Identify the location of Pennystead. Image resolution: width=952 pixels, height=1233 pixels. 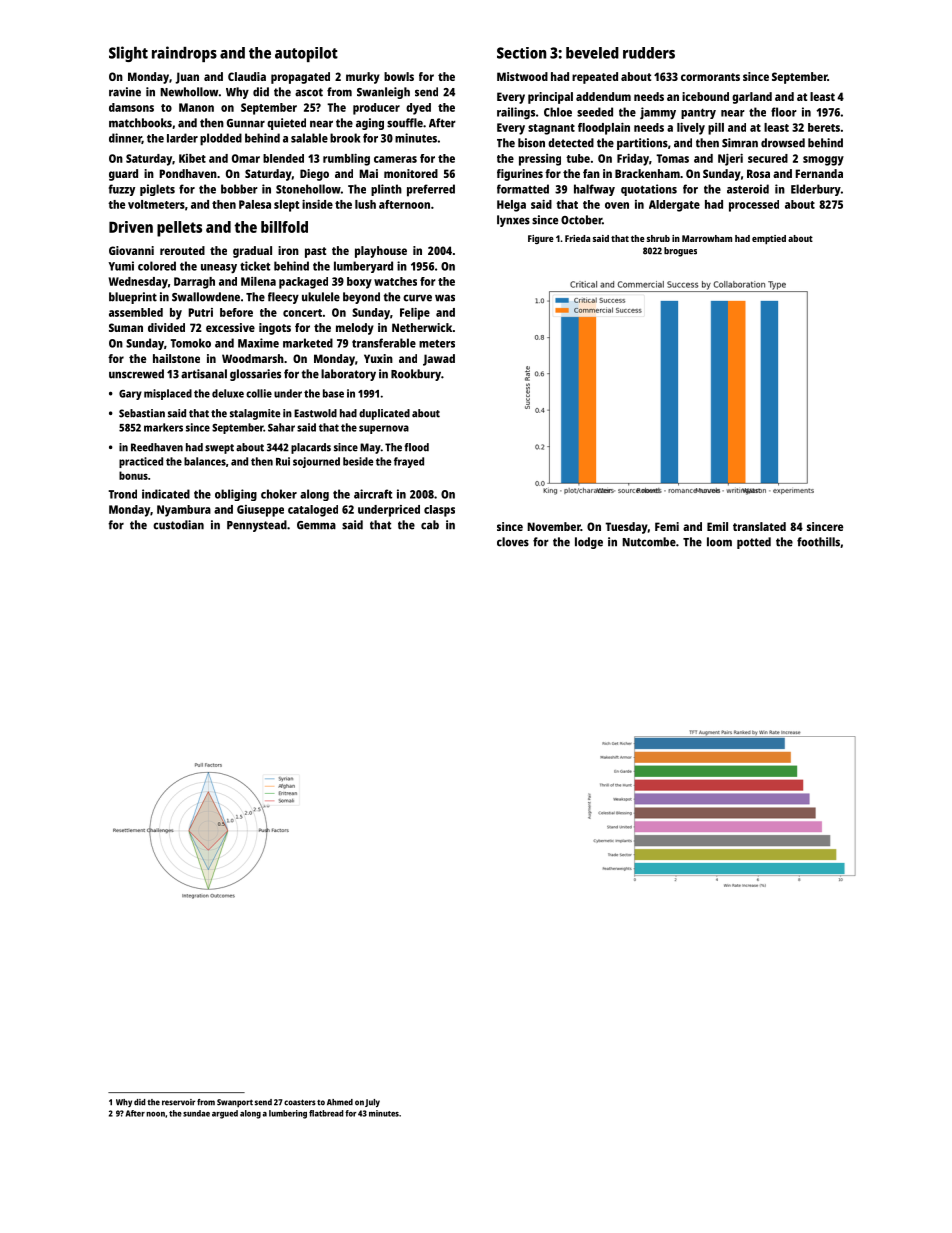
(257, 526).
